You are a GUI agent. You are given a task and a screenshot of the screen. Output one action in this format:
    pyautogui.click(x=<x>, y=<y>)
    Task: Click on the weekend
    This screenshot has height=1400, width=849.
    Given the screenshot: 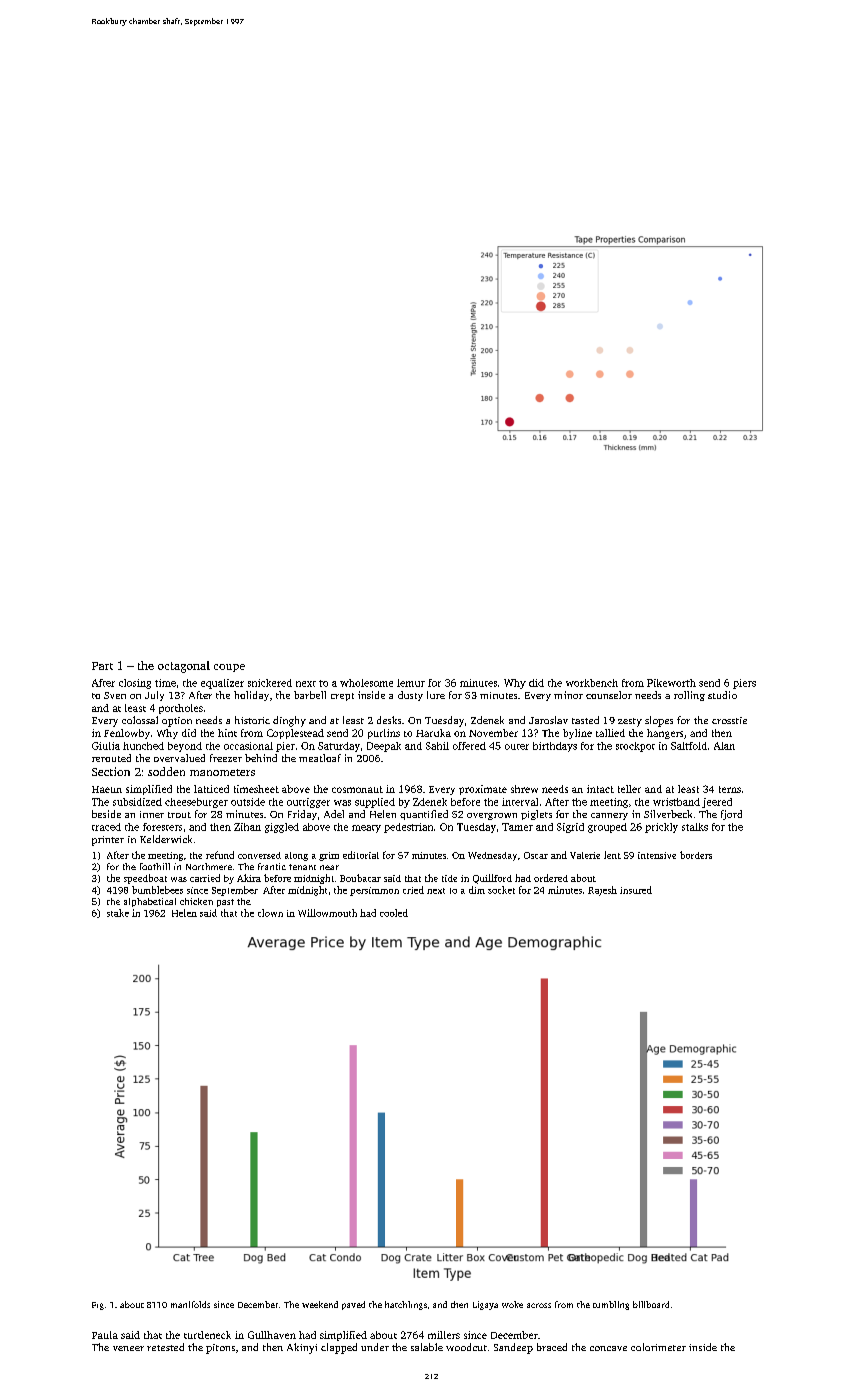 What is the action you would take?
    pyautogui.click(x=320, y=1304)
